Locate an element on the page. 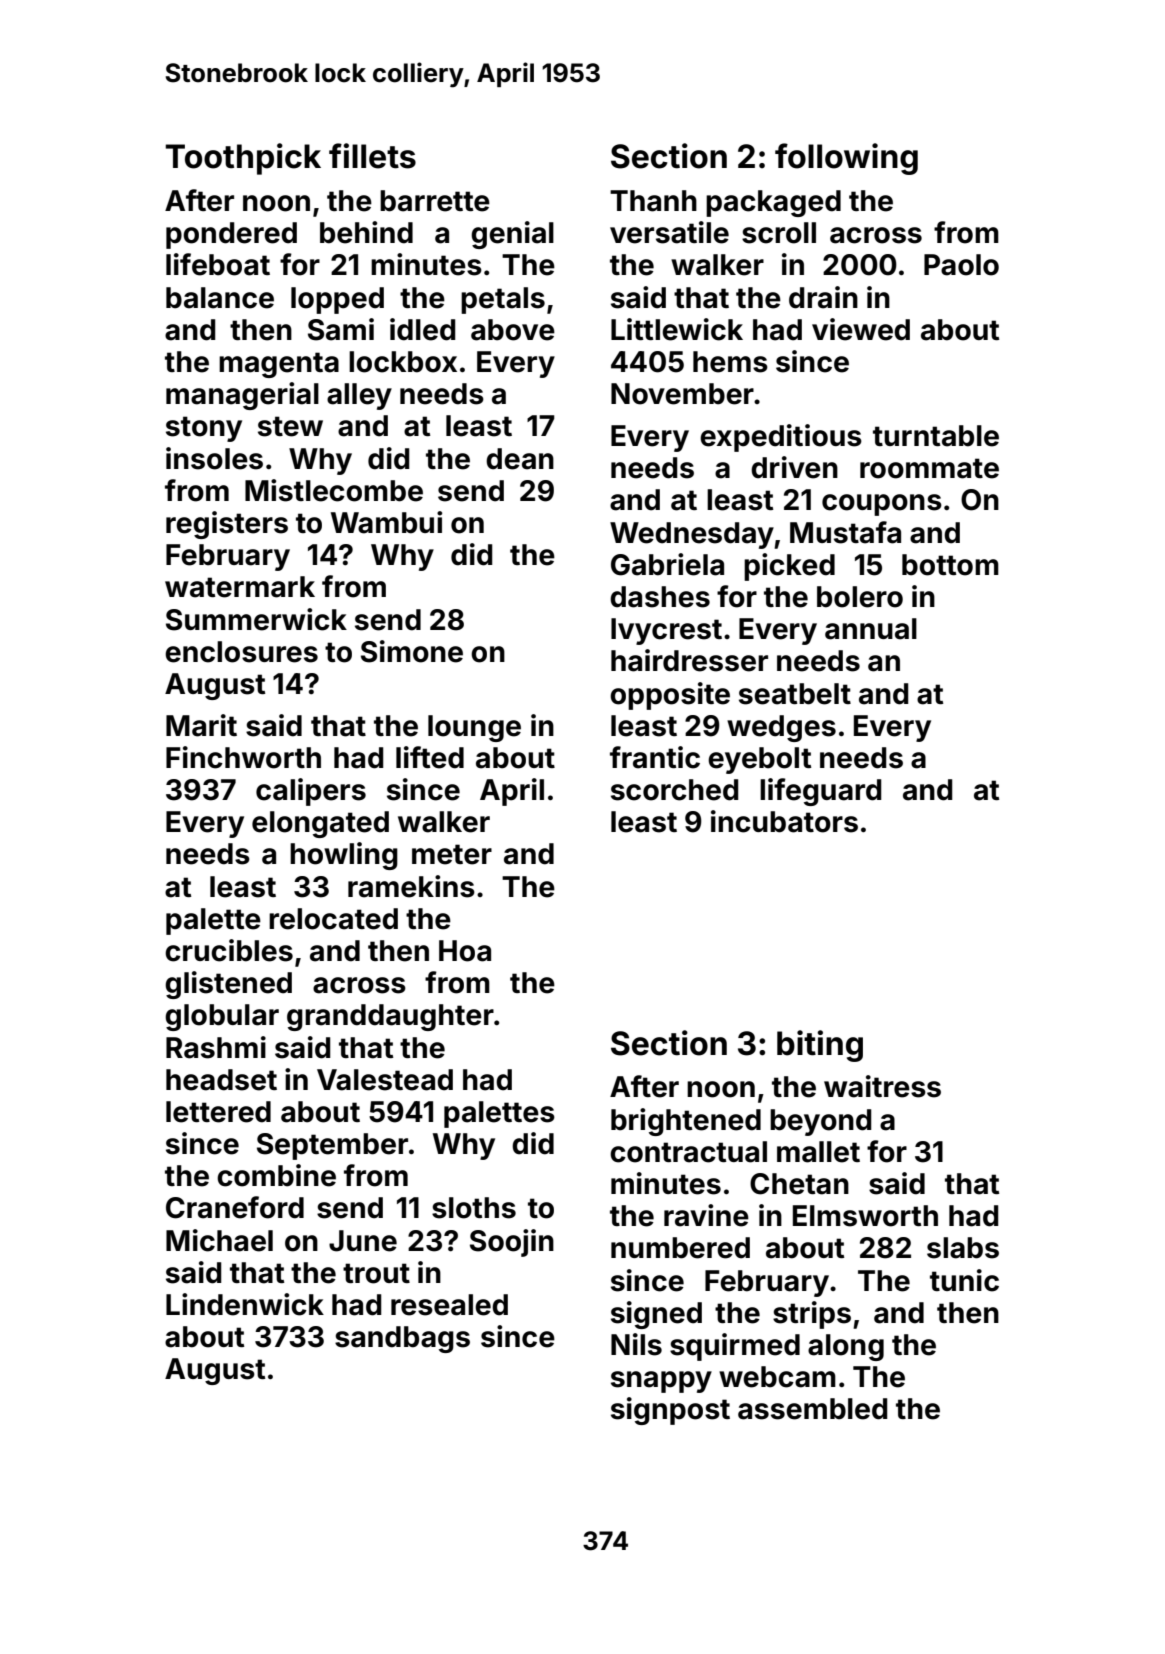 This image has width=1165, height=1654. lounge is located at coordinates (474, 728).
